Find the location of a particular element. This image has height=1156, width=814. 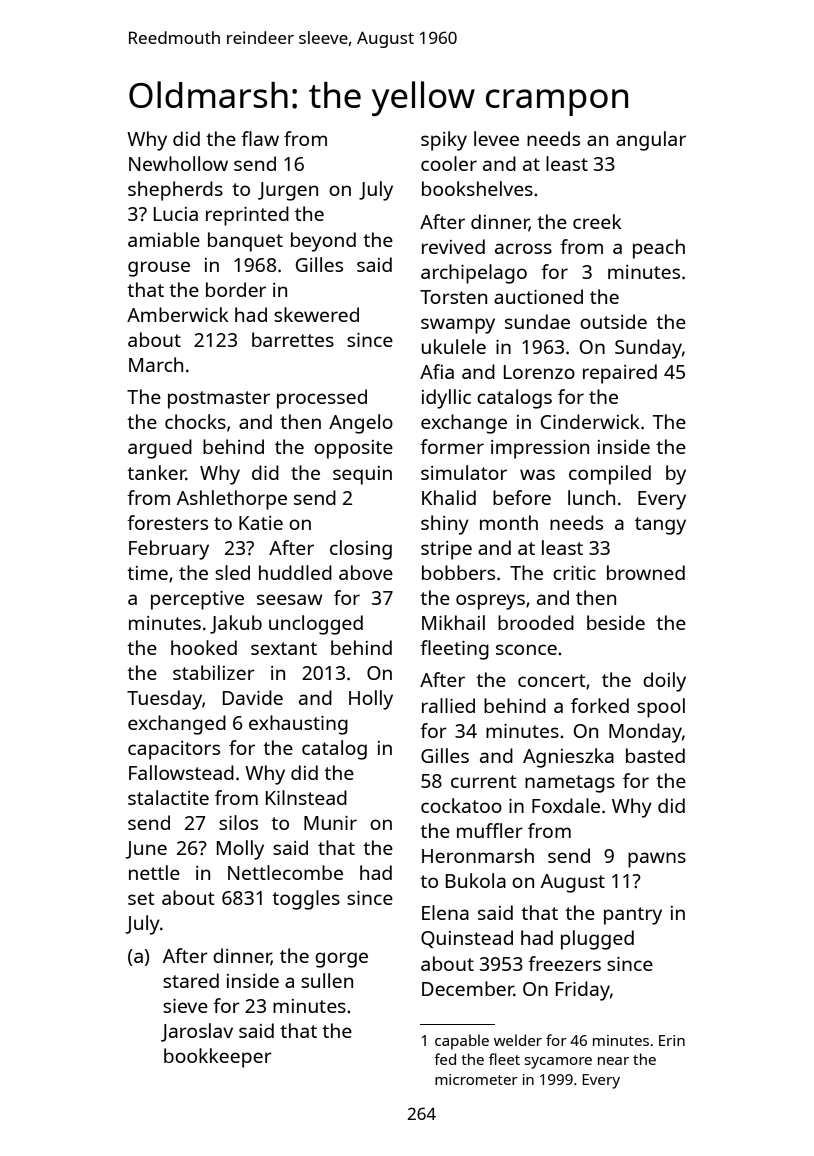

levee is located at coordinates (496, 138).
